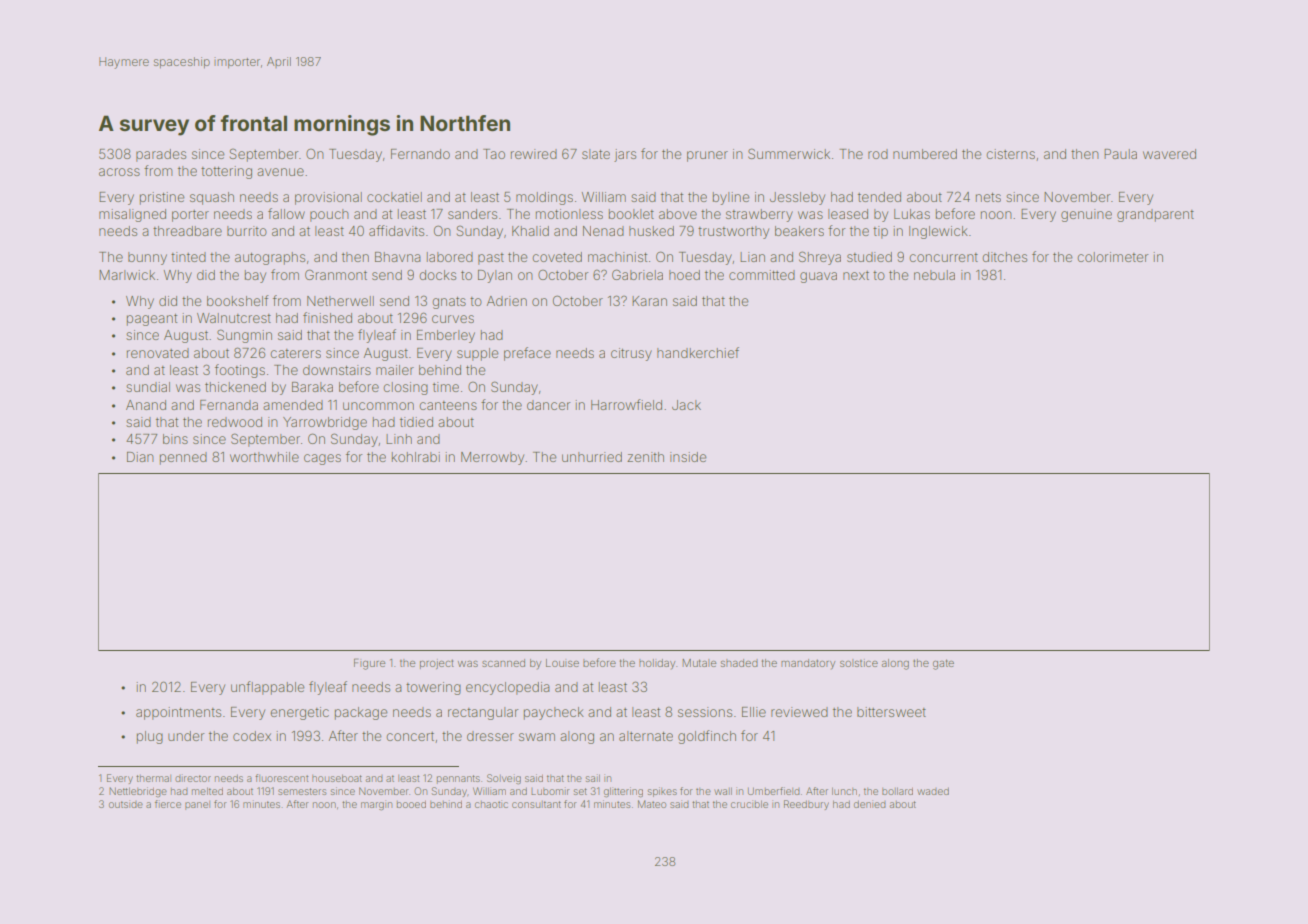 This page has width=1308, height=924. What do you see at coordinates (1120, 154) in the page?
I see `Paula` at bounding box center [1120, 154].
